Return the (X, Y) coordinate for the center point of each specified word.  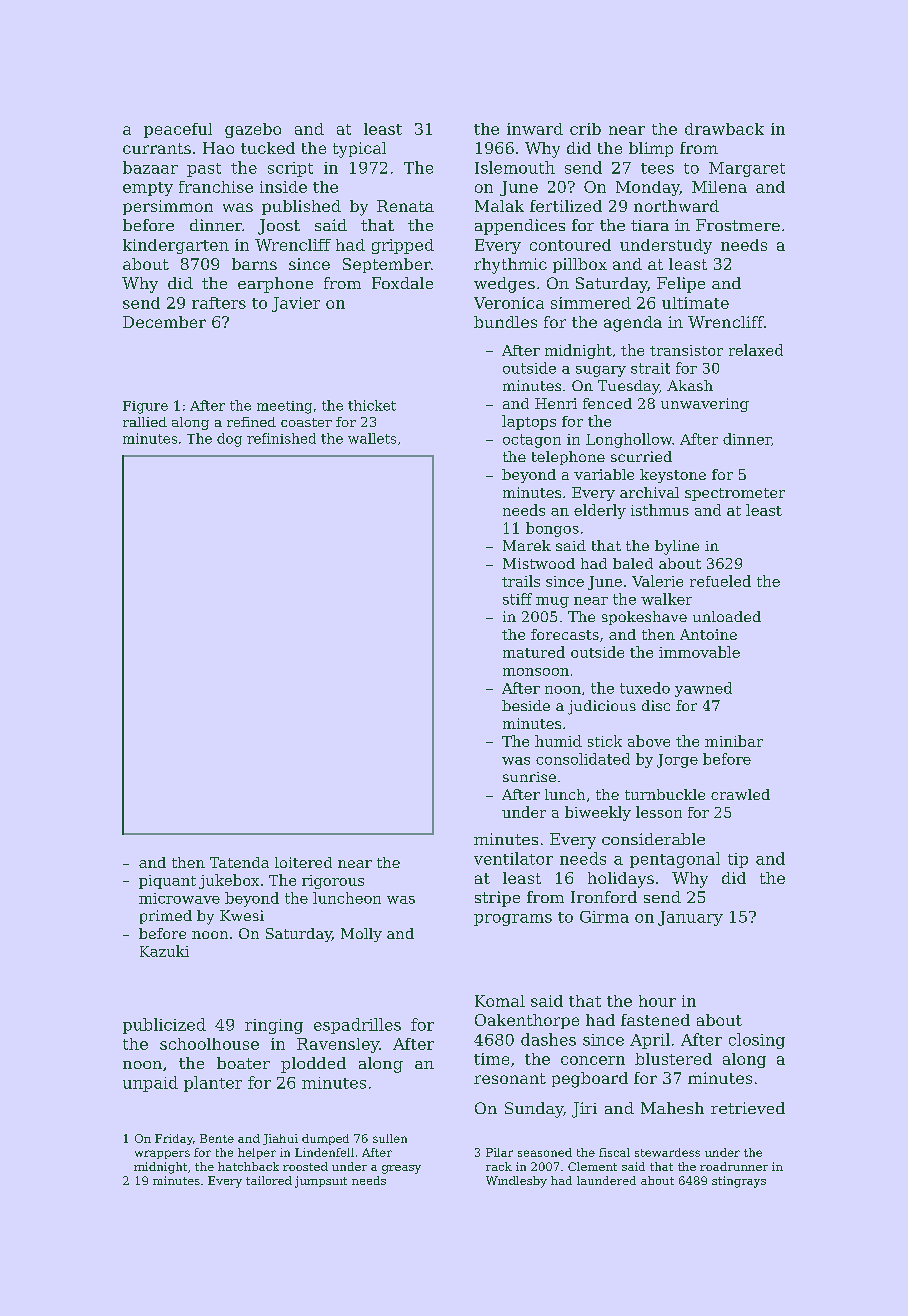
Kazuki (164, 951)
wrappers (162, 1154)
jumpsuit (321, 1182)
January (690, 918)
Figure (145, 407)
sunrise (529, 777)
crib (585, 129)
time (491, 1059)
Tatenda (239, 862)
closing (757, 1041)
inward (535, 129)
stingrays (739, 1182)
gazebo (253, 130)
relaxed (756, 350)
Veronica (509, 303)
